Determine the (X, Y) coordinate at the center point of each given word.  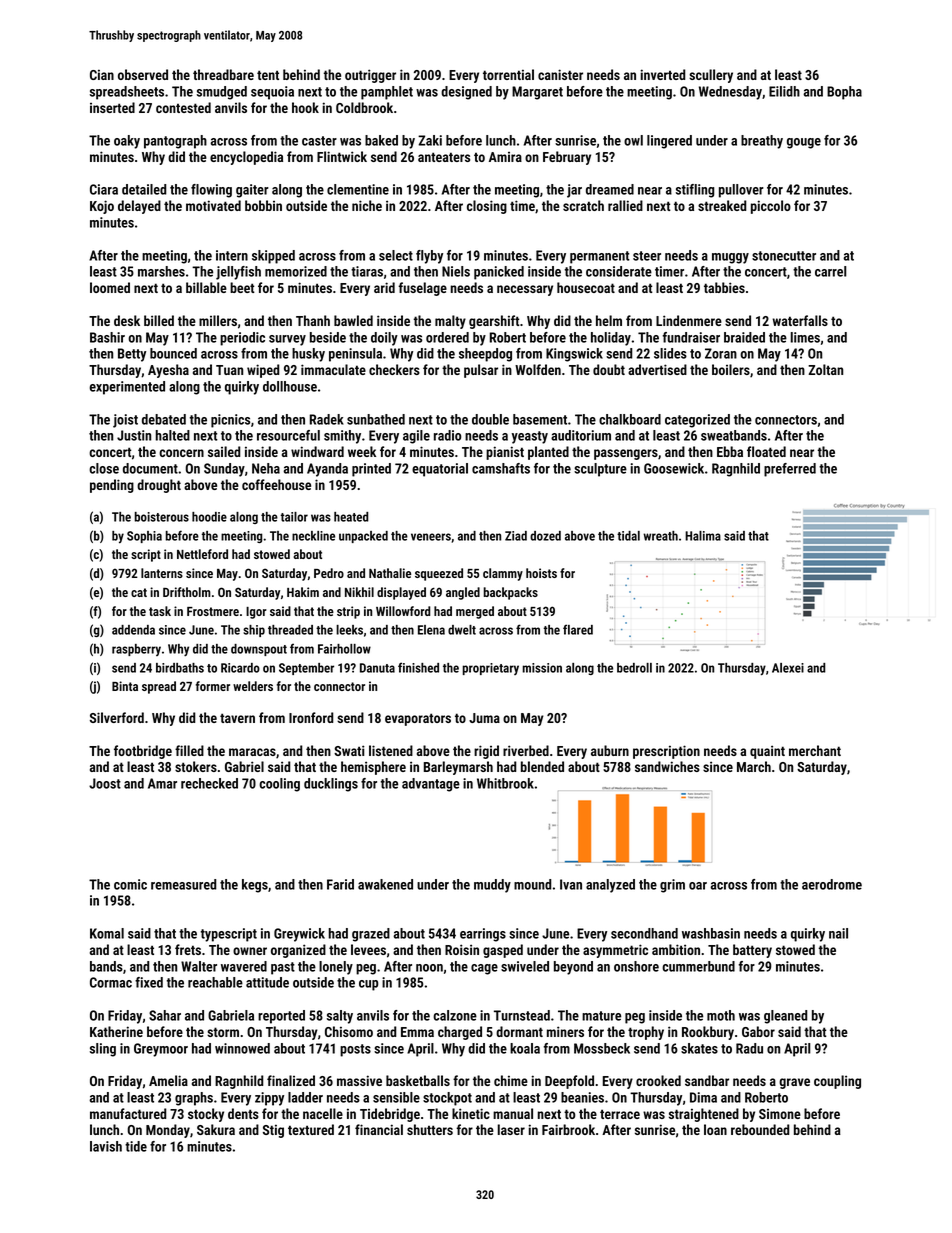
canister (560, 74)
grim (672, 886)
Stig (273, 1131)
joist (125, 421)
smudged (222, 93)
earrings (483, 935)
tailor (294, 517)
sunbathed (376, 419)
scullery (711, 76)
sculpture (600, 470)
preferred (790, 470)
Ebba (730, 451)
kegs (255, 886)
